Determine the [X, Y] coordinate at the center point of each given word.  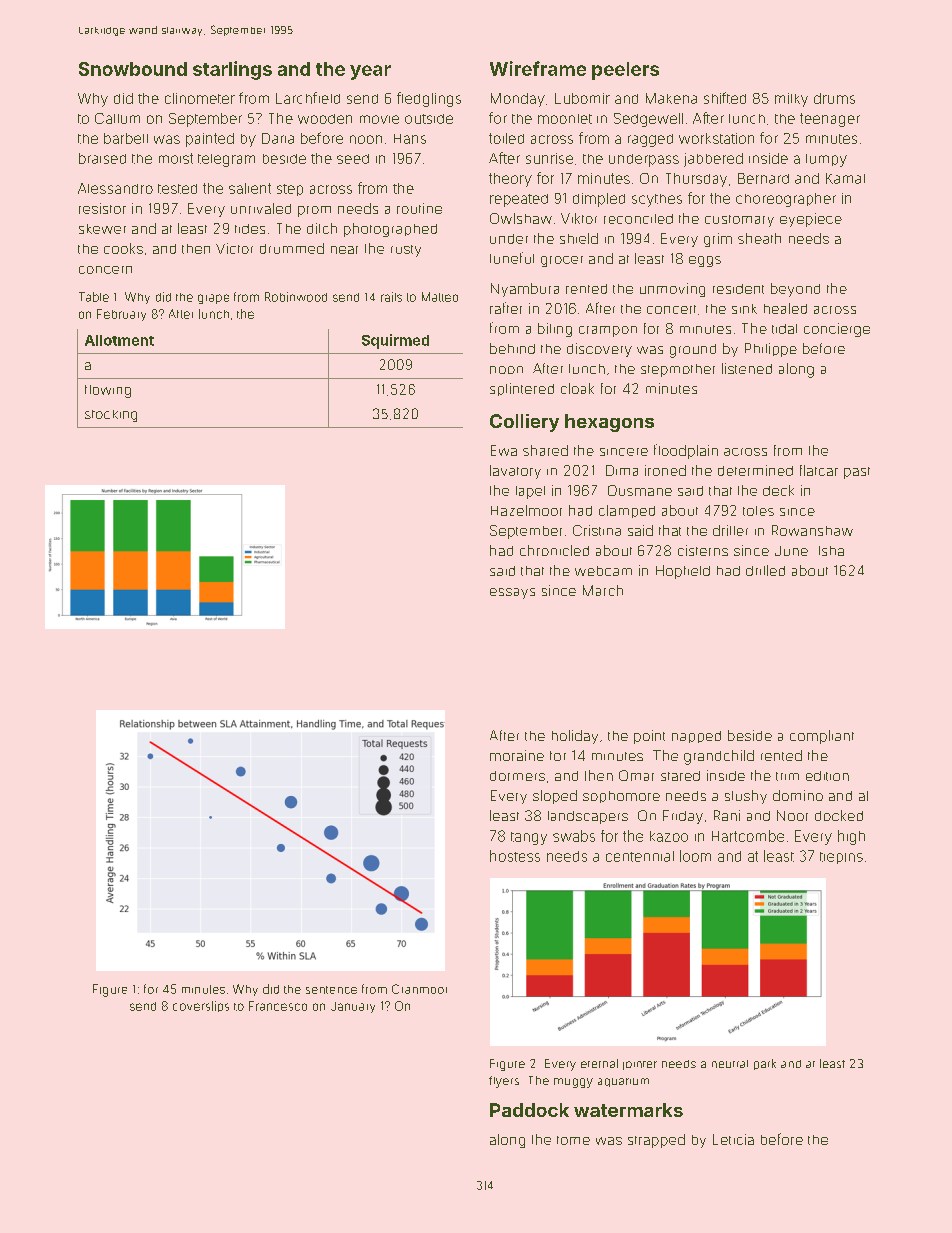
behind [512, 348]
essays [512, 593]
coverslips [201, 1006]
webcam [603, 571]
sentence [331, 990]
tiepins [841, 858]
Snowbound [133, 69]
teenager [830, 120]
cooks [123, 248]
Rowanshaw [812, 530]
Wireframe [538, 68]
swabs [574, 836]
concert [671, 309]
